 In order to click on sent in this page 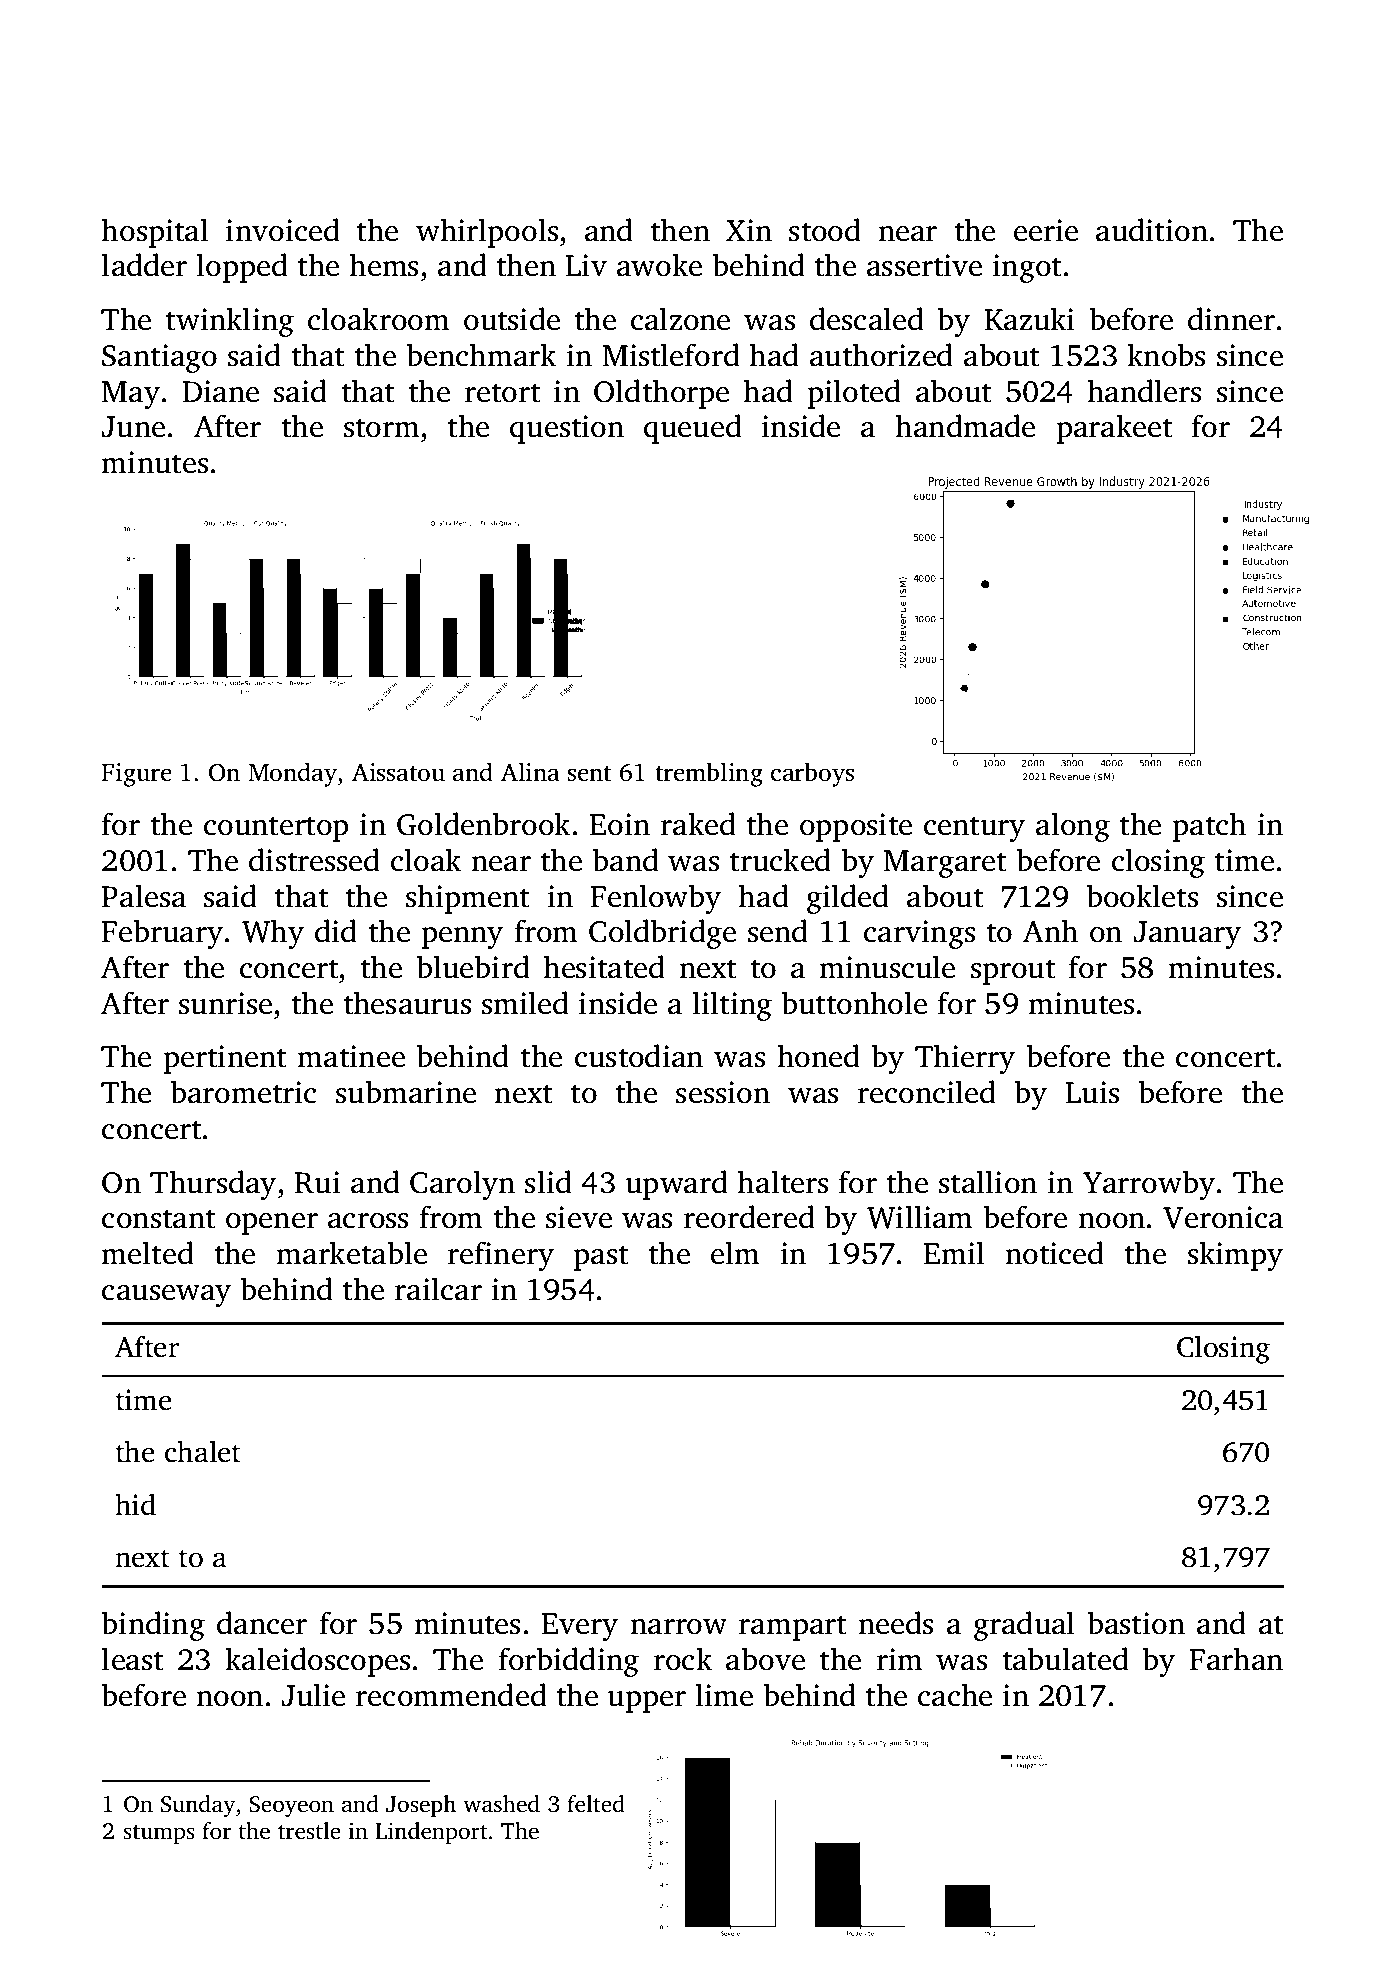, I will do `click(589, 774)`.
